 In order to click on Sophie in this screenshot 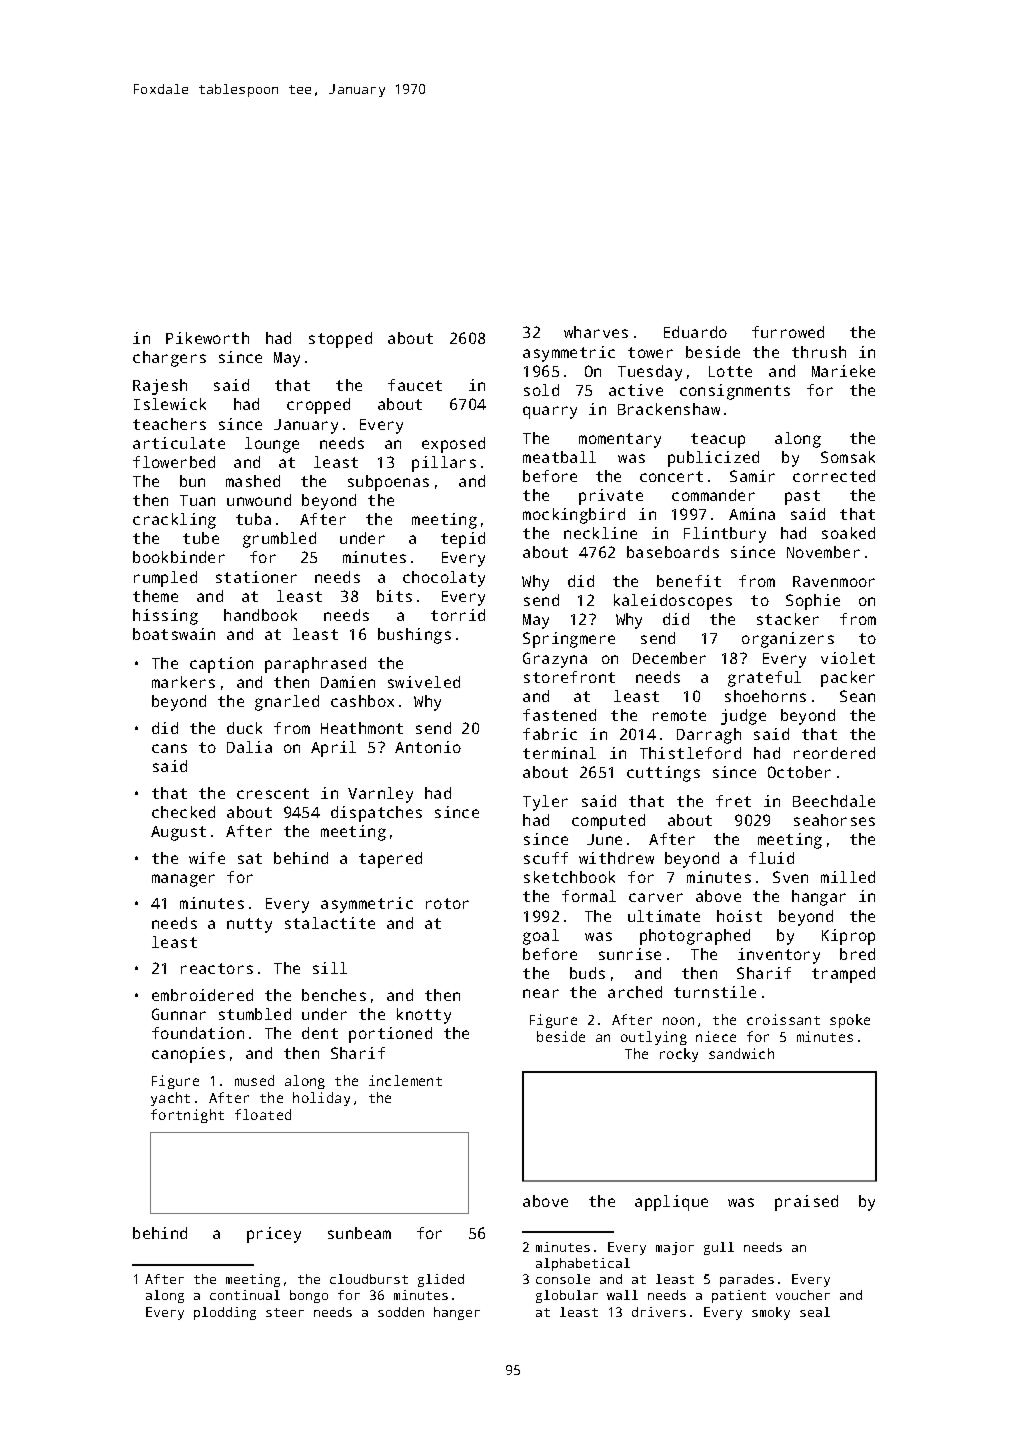, I will do `click(813, 602)`.
